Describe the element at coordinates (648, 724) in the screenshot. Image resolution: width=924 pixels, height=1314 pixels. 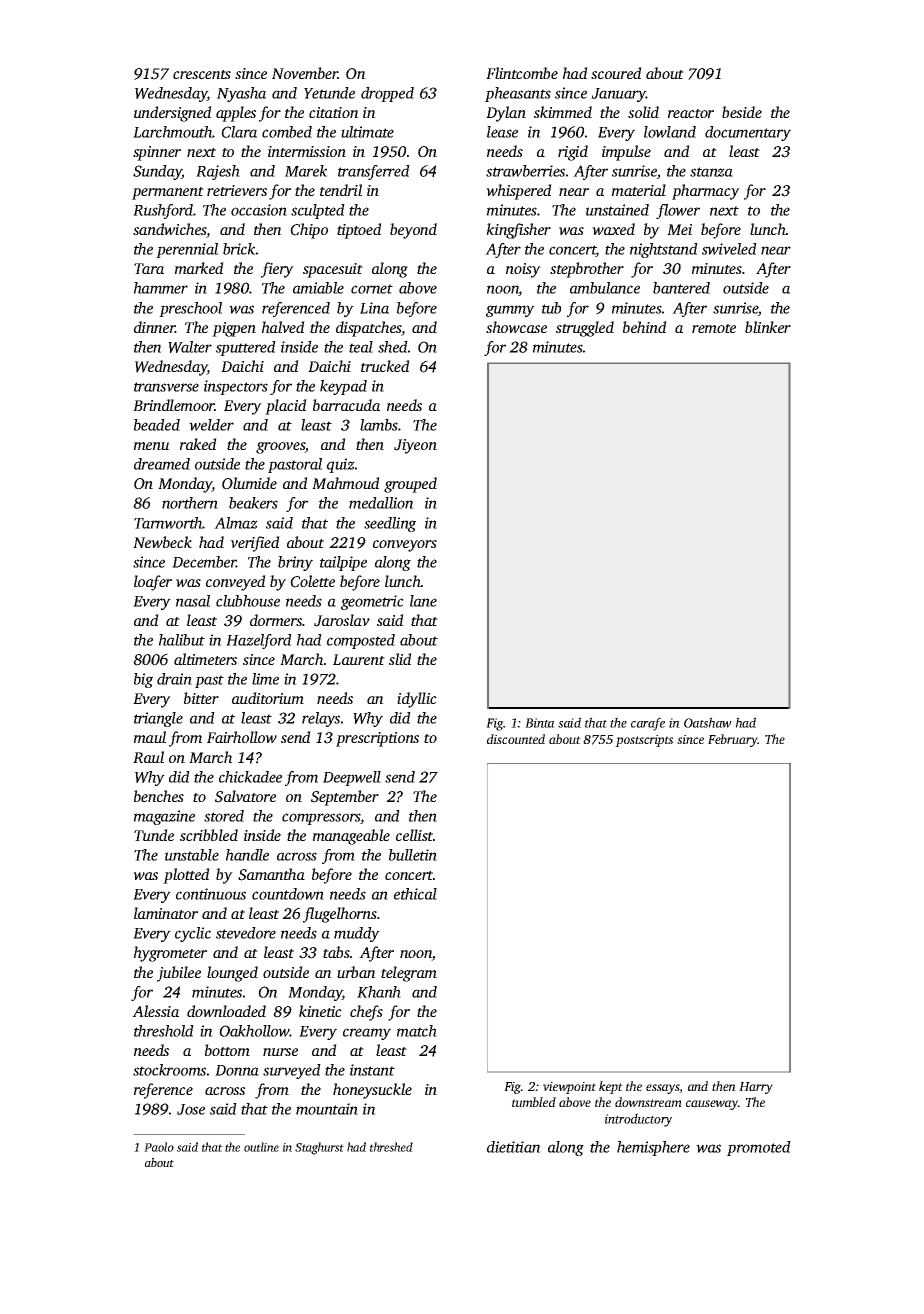
I see `carafe` at that location.
